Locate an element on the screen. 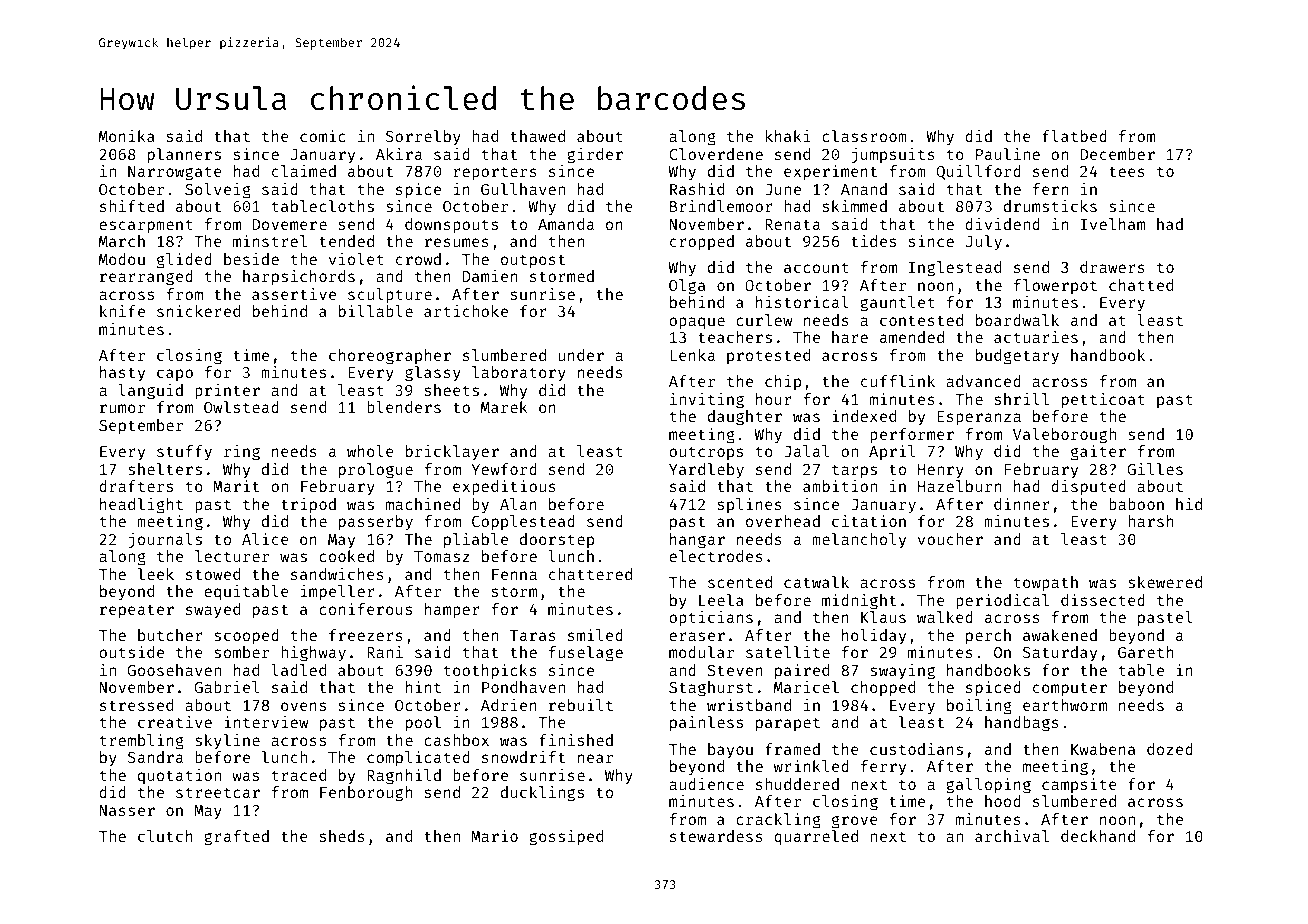 The height and width of the screenshot is (924, 1308). complicated is located at coordinates (418, 758).
